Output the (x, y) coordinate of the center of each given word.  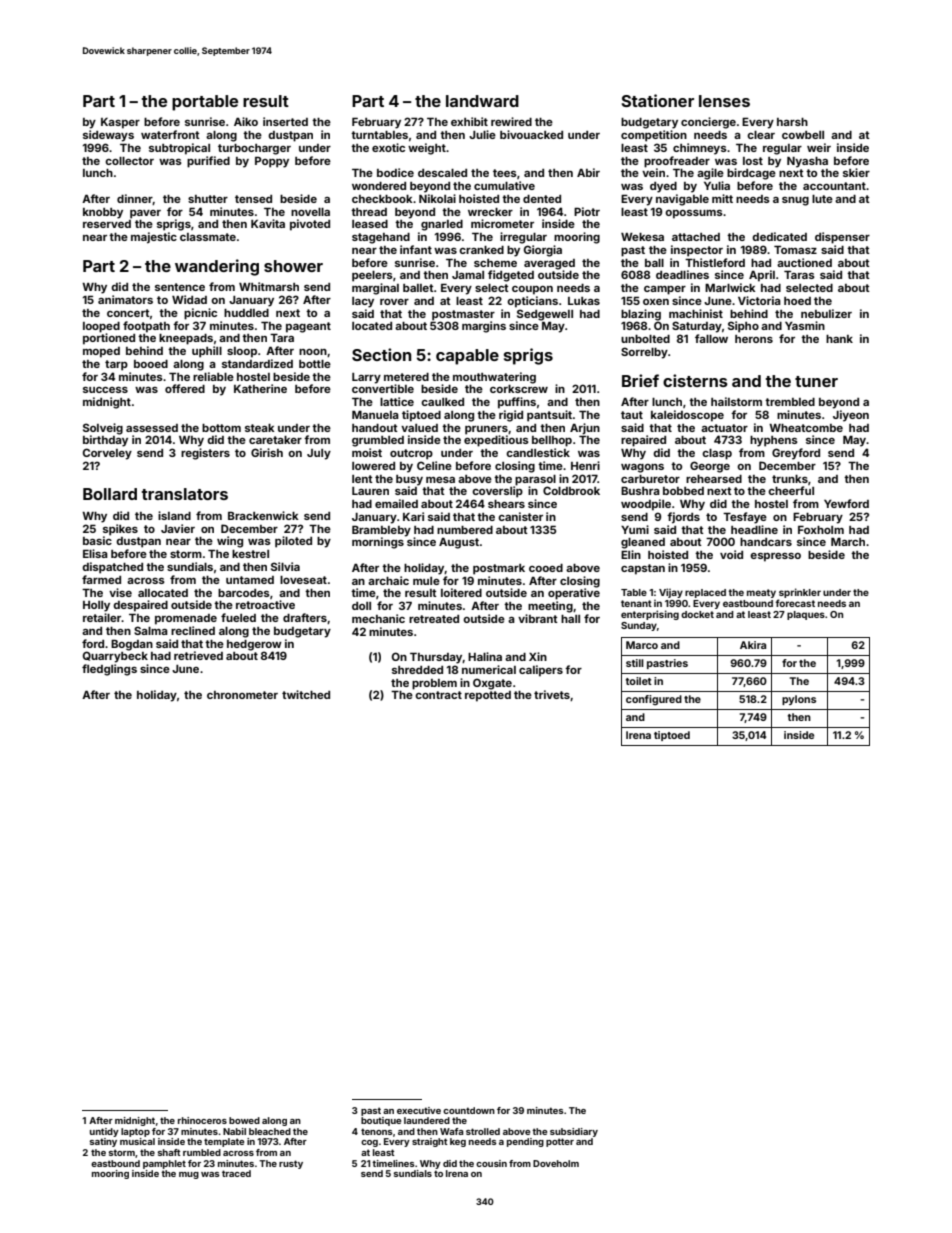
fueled (238, 617)
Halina (485, 656)
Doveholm (556, 1163)
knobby (103, 213)
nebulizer (826, 313)
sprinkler (800, 593)
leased (370, 224)
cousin (491, 1163)
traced (236, 1173)
